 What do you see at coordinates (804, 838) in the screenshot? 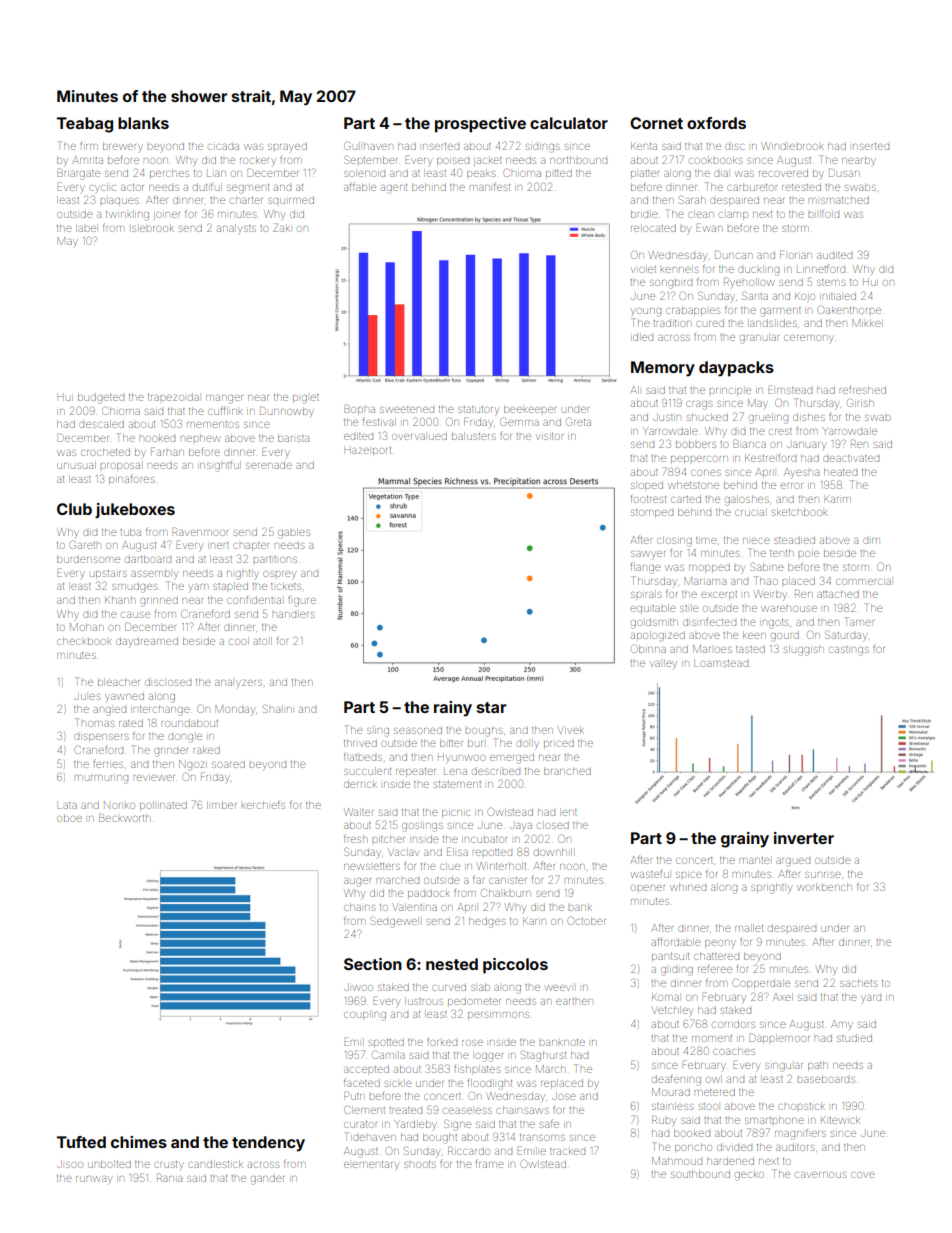
I see `inverter` at bounding box center [804, 838].
